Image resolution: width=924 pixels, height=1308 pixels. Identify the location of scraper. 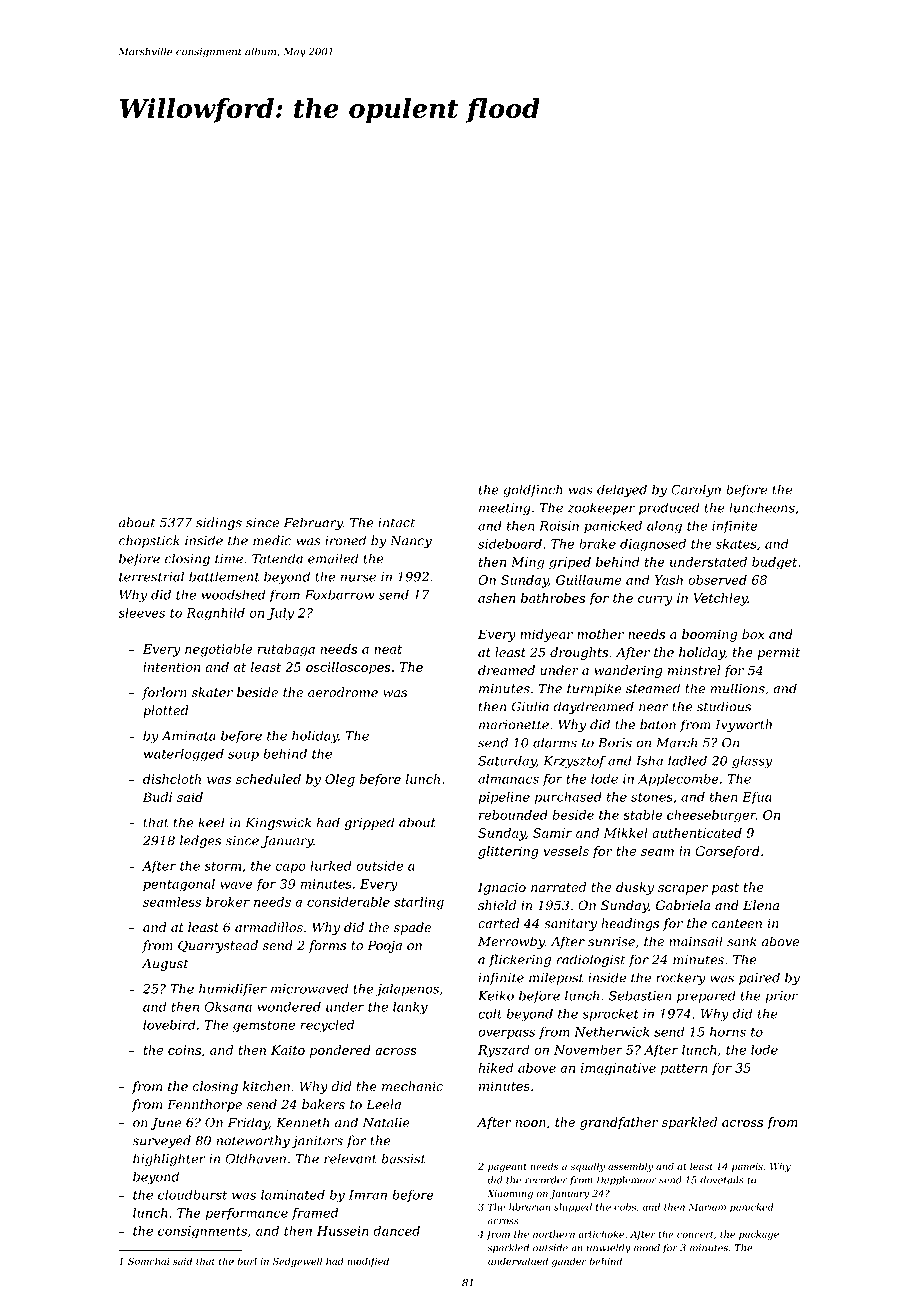
(683, 890).
